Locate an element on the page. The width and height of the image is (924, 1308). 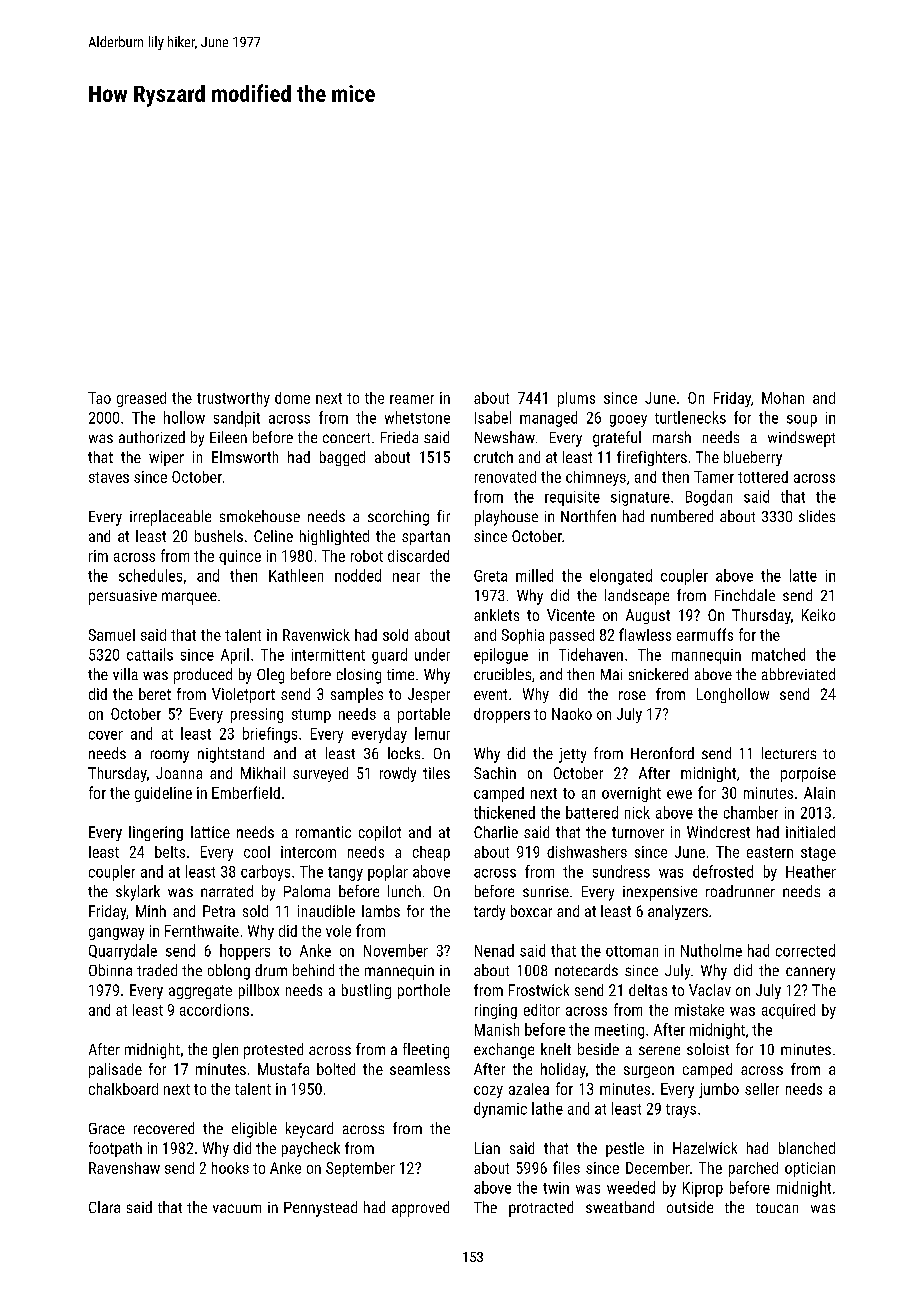
soloist is located at coordinates (708, 1049).
